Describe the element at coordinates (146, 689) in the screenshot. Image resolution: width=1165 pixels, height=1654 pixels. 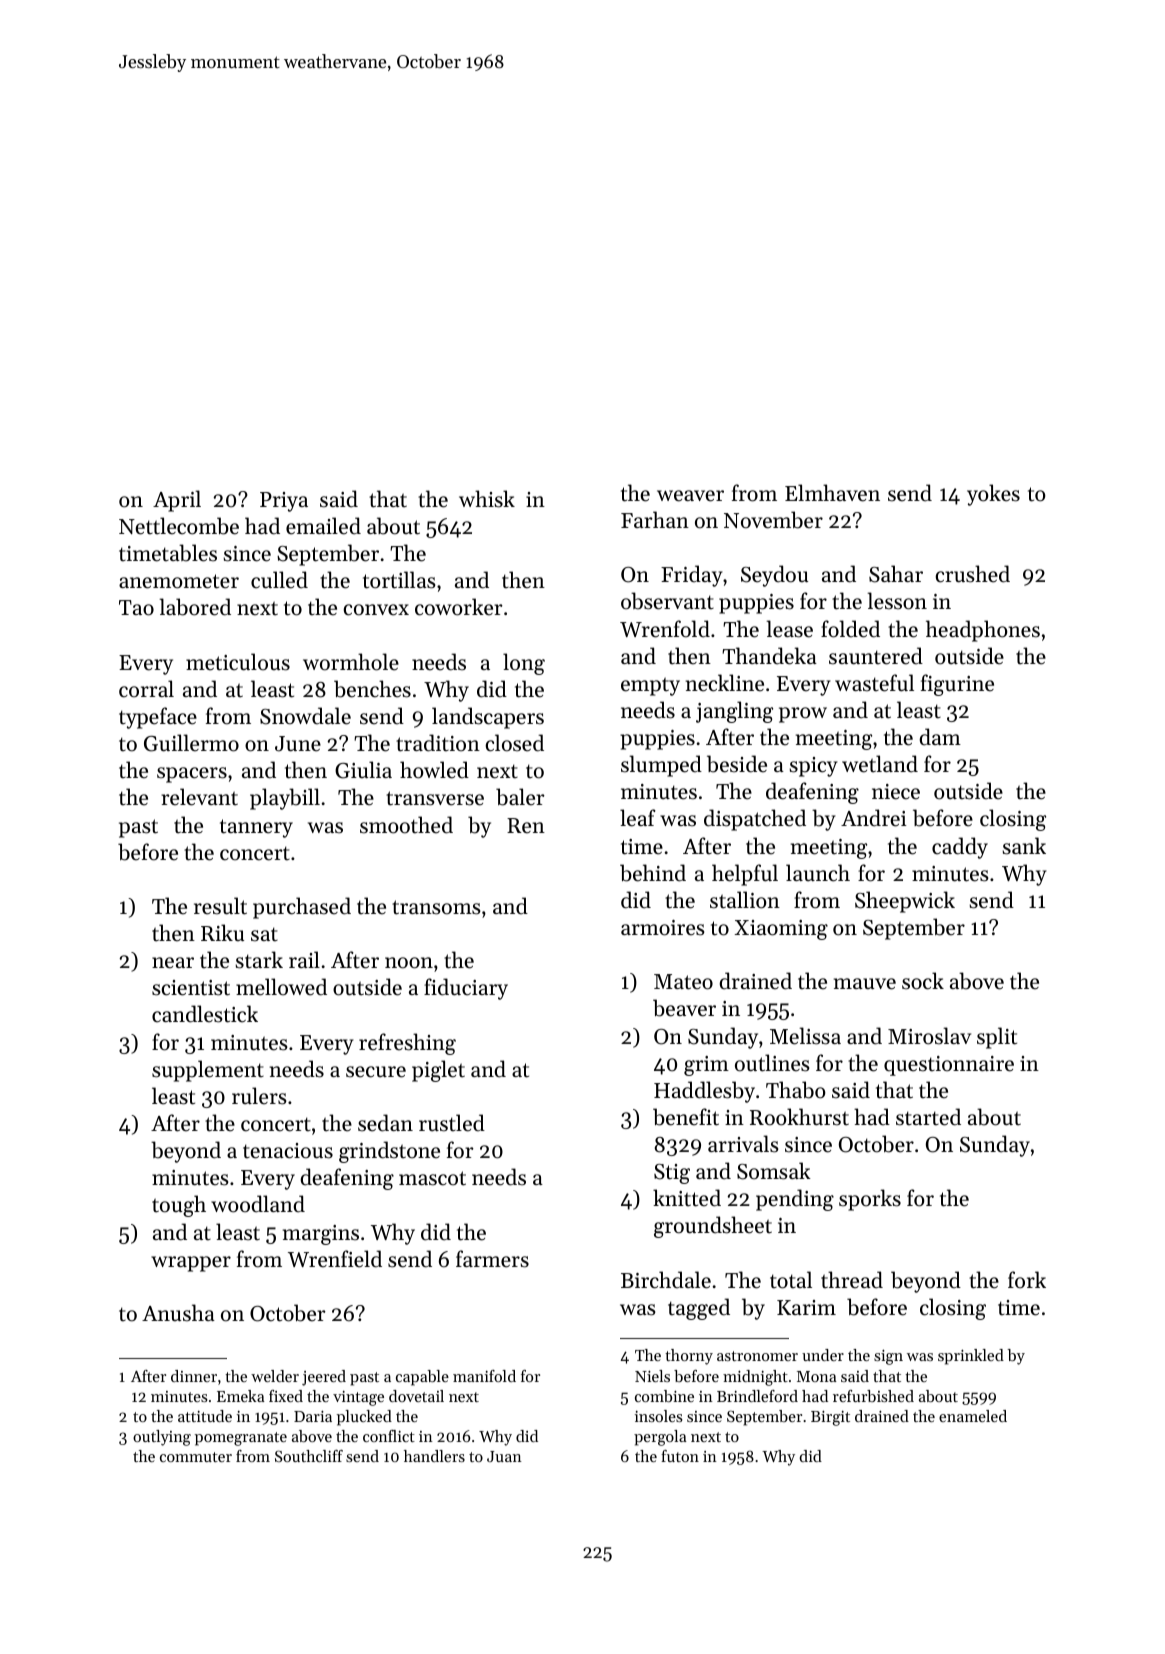
I see `corral` at that location.
